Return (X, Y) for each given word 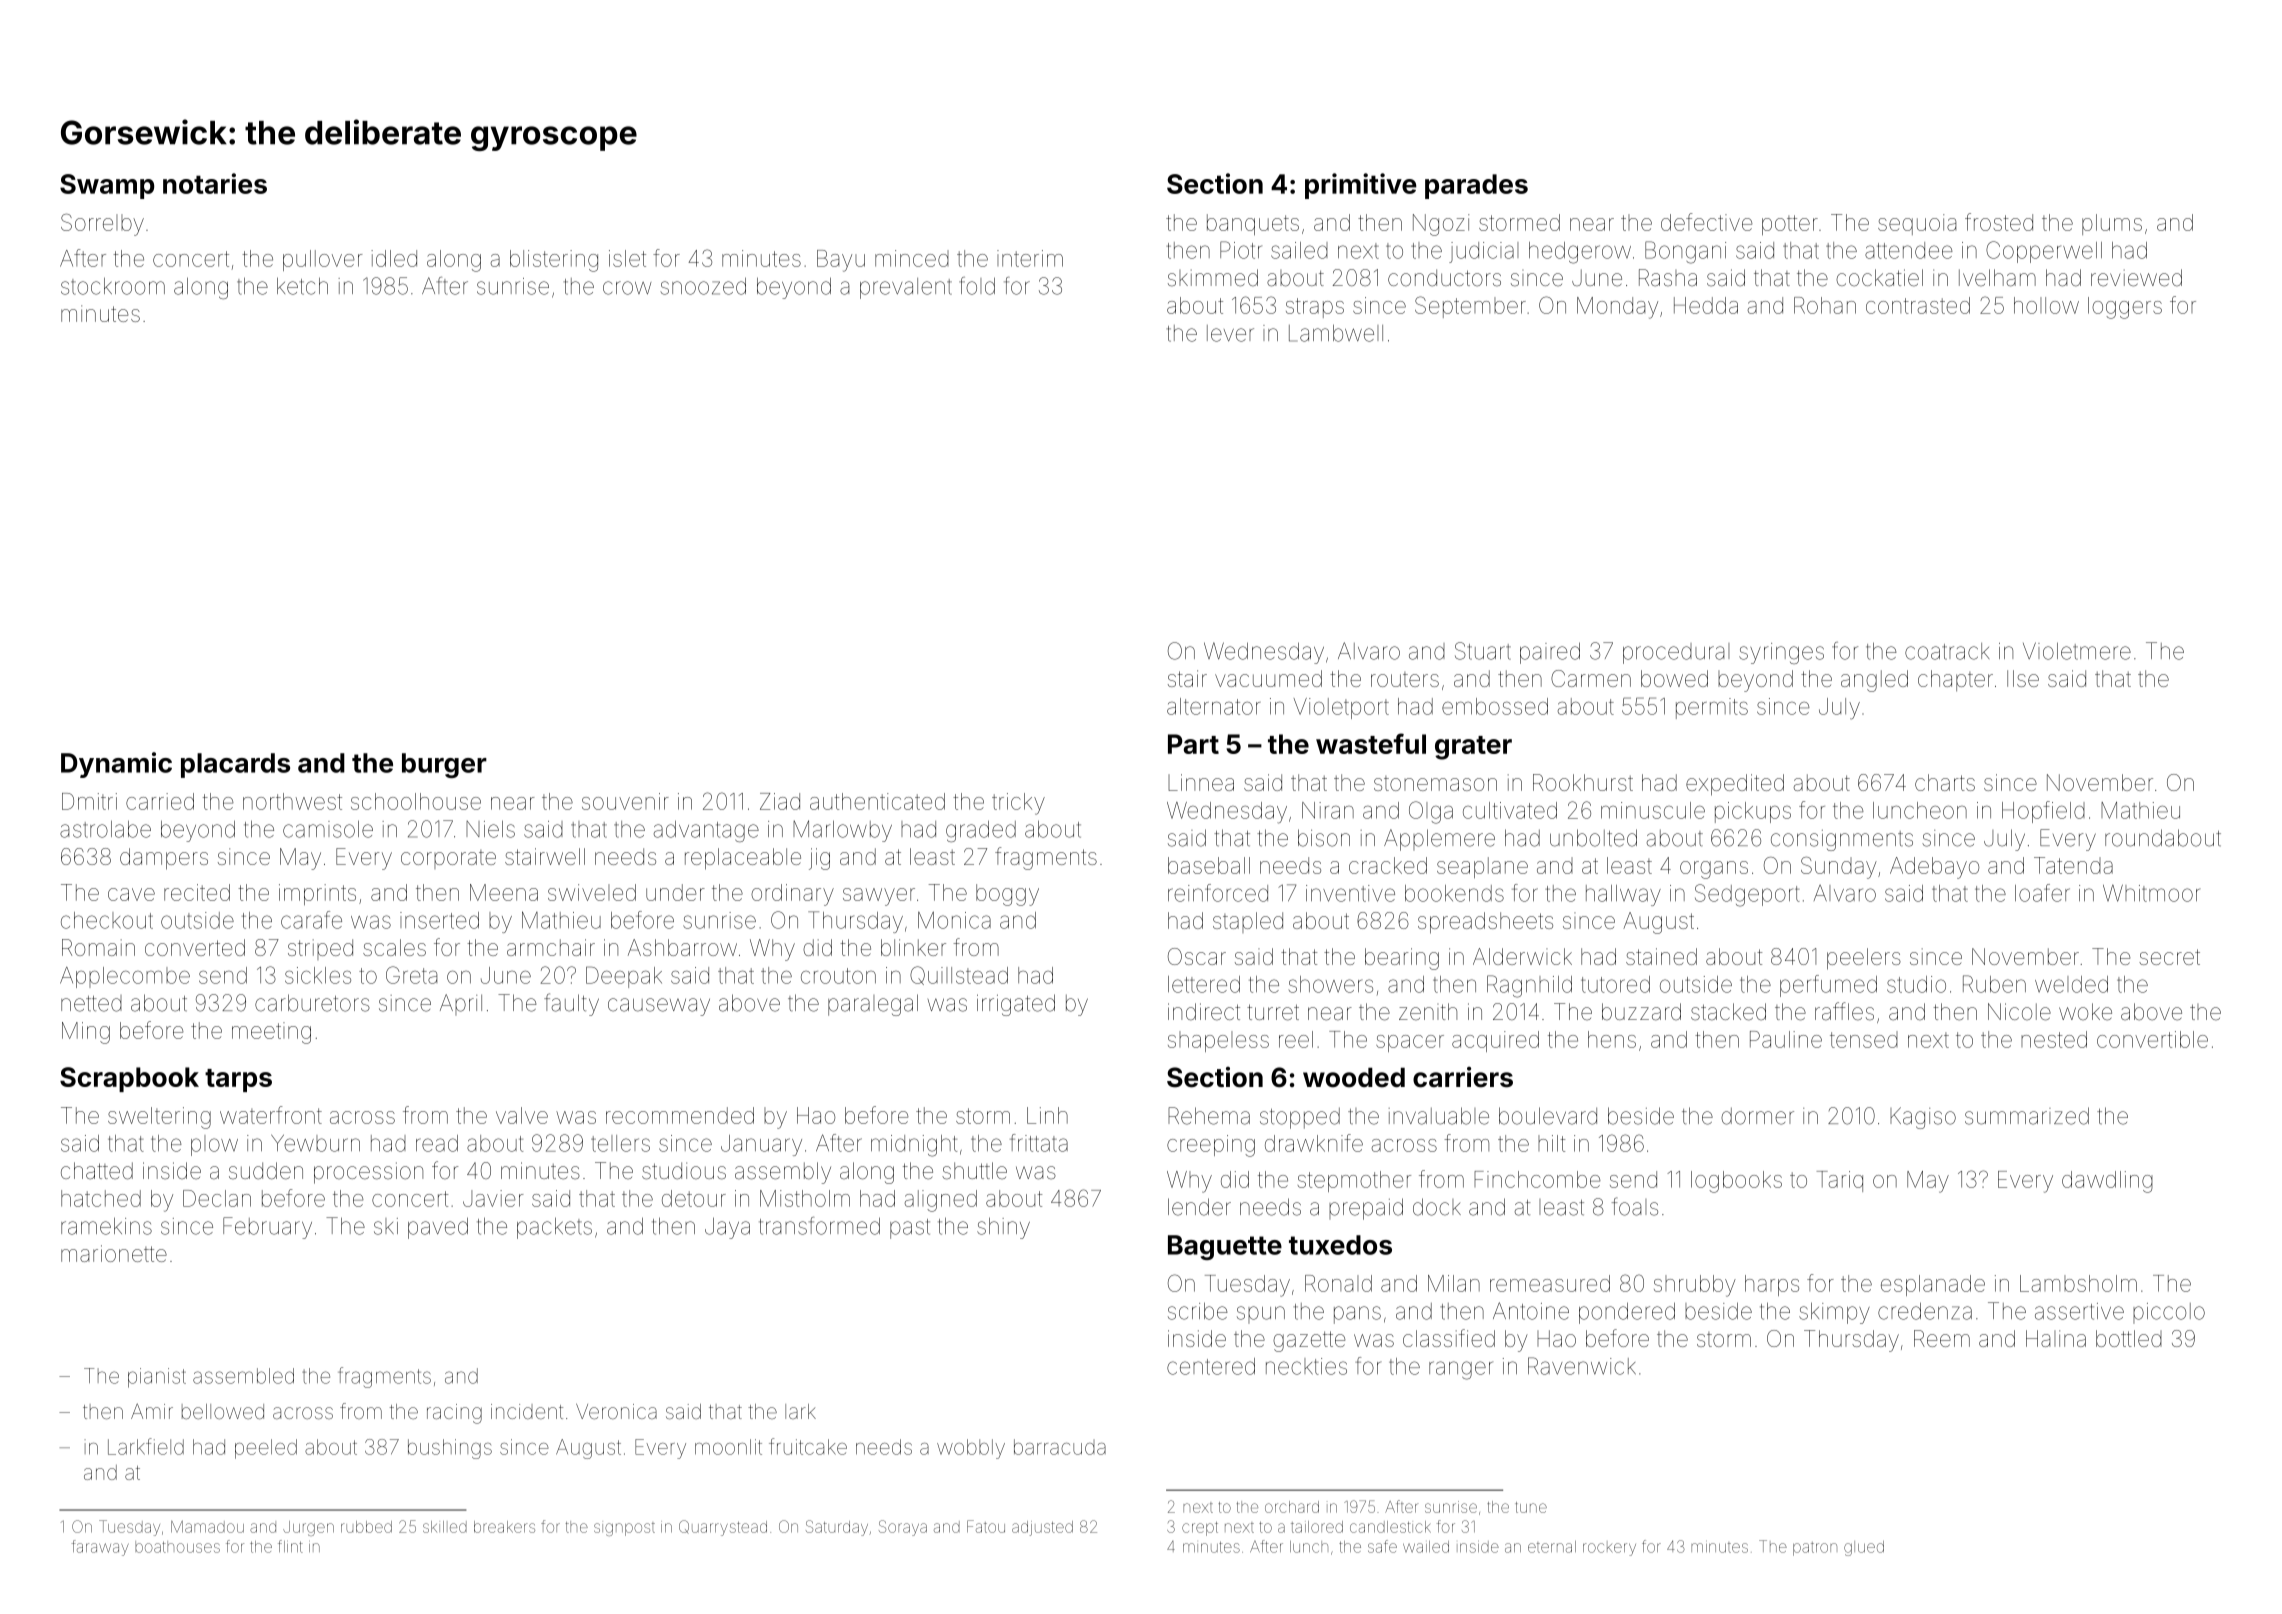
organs (1714, 870)
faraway (100, 1548)
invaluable (1439, 1116)
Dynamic (116, 765)
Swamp (107, 186)
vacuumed (1268, 678)
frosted (1999, 222)
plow (214, 1145)
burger (444, 765)
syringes (1781, 653)
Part (1193, 744)
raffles (1844, 1011)
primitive (1361, 186)
